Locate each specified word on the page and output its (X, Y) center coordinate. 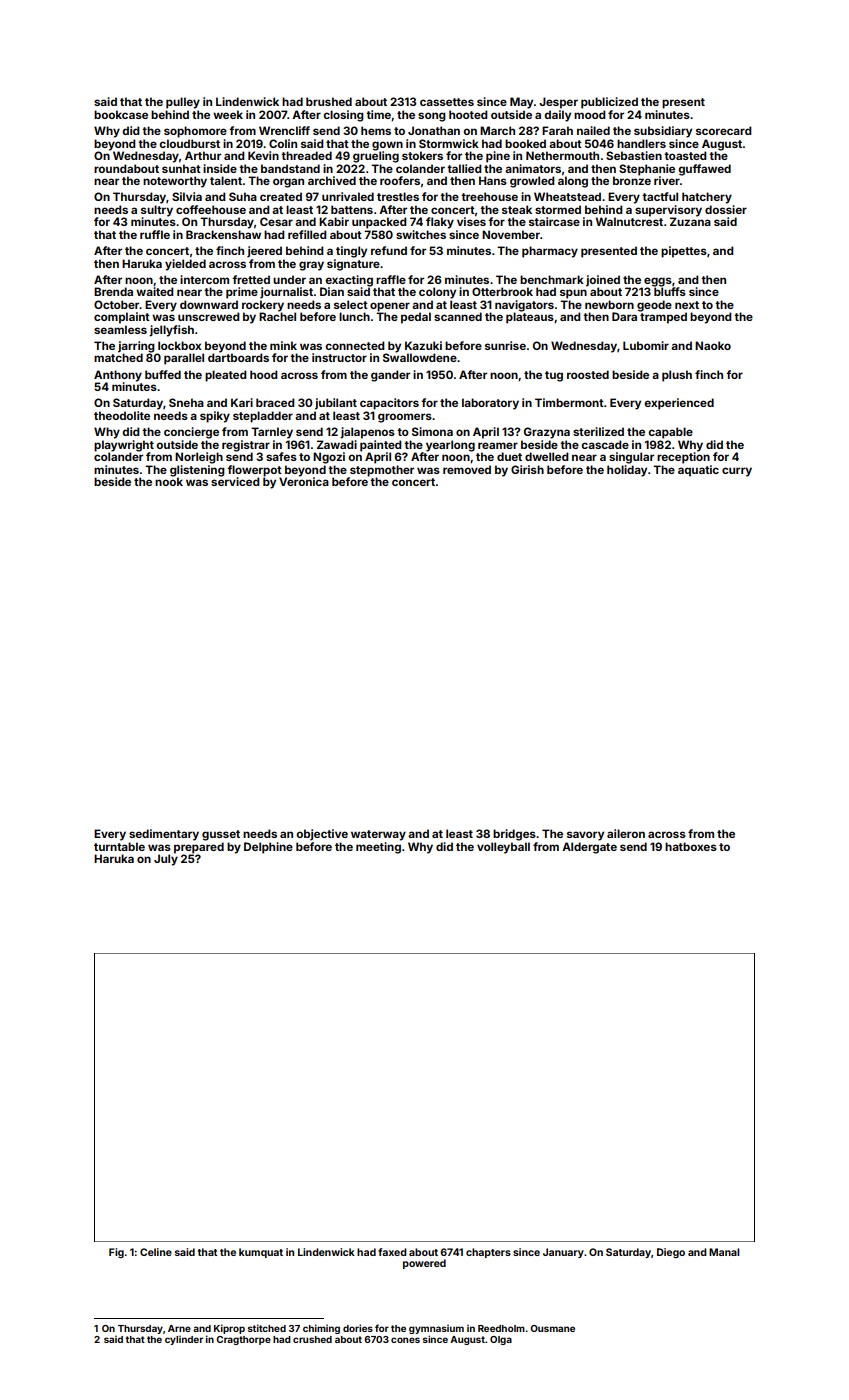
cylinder (184, 1340)
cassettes (447, 102)
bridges (514, 835)
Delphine (268, 848)
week (228, 114)
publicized (609, 103)
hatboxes (691, 846)
